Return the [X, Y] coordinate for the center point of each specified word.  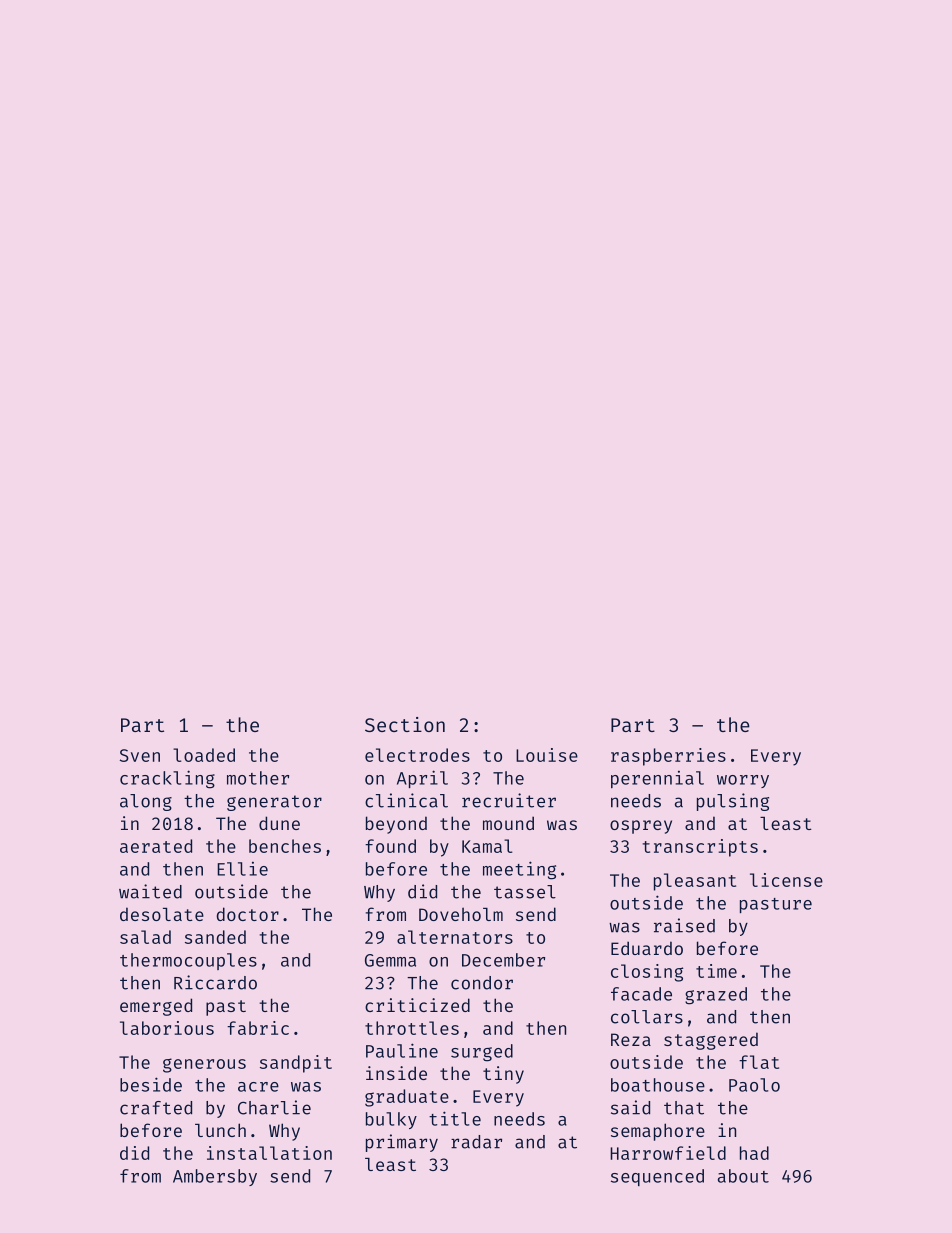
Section [405, 724]
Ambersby [215, 1177]
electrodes [417, 755]
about [743, 1176]
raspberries [668, 757]
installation [269, 1153]
